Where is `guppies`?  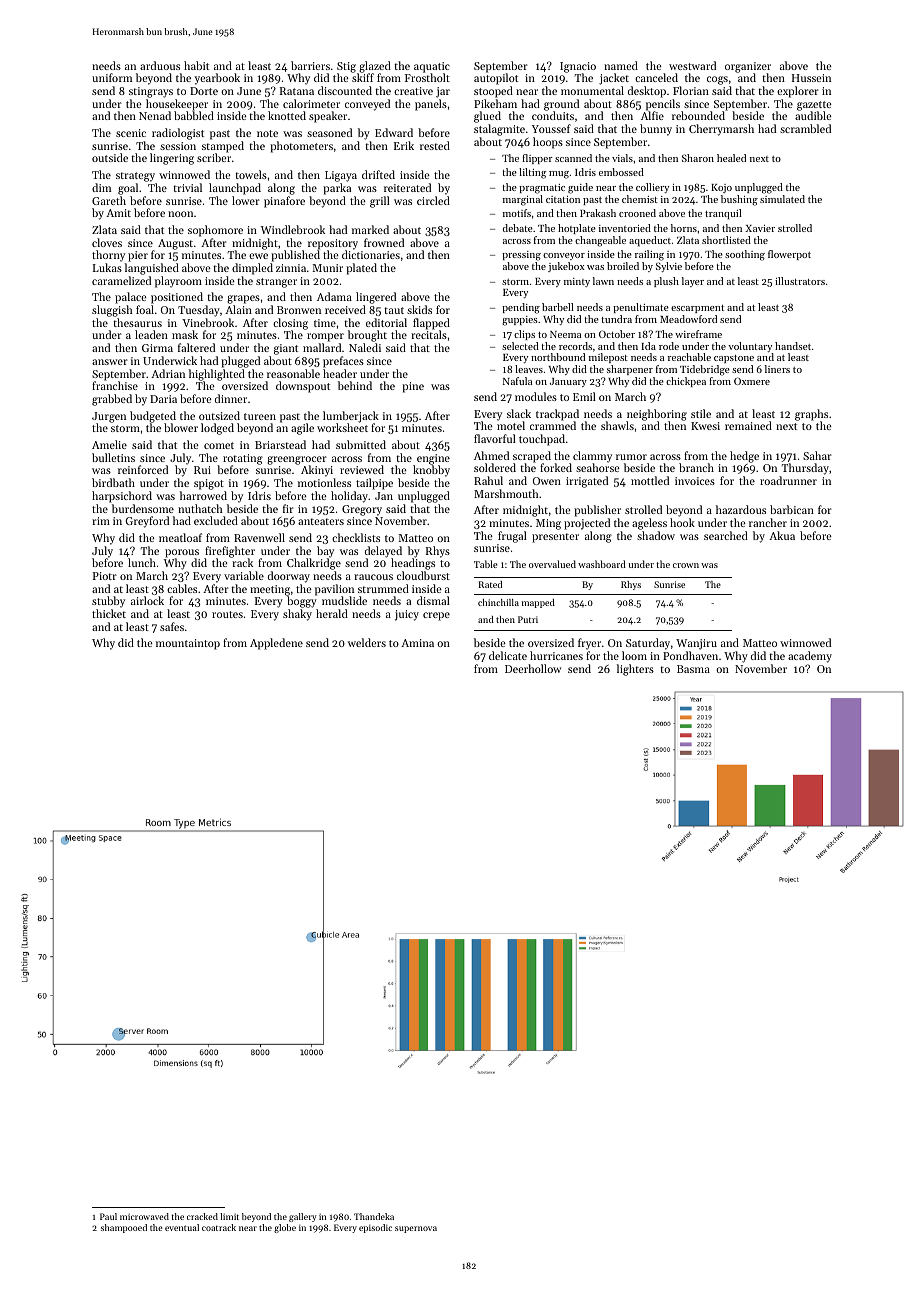 guppies is located at coordinates (520, 321).
